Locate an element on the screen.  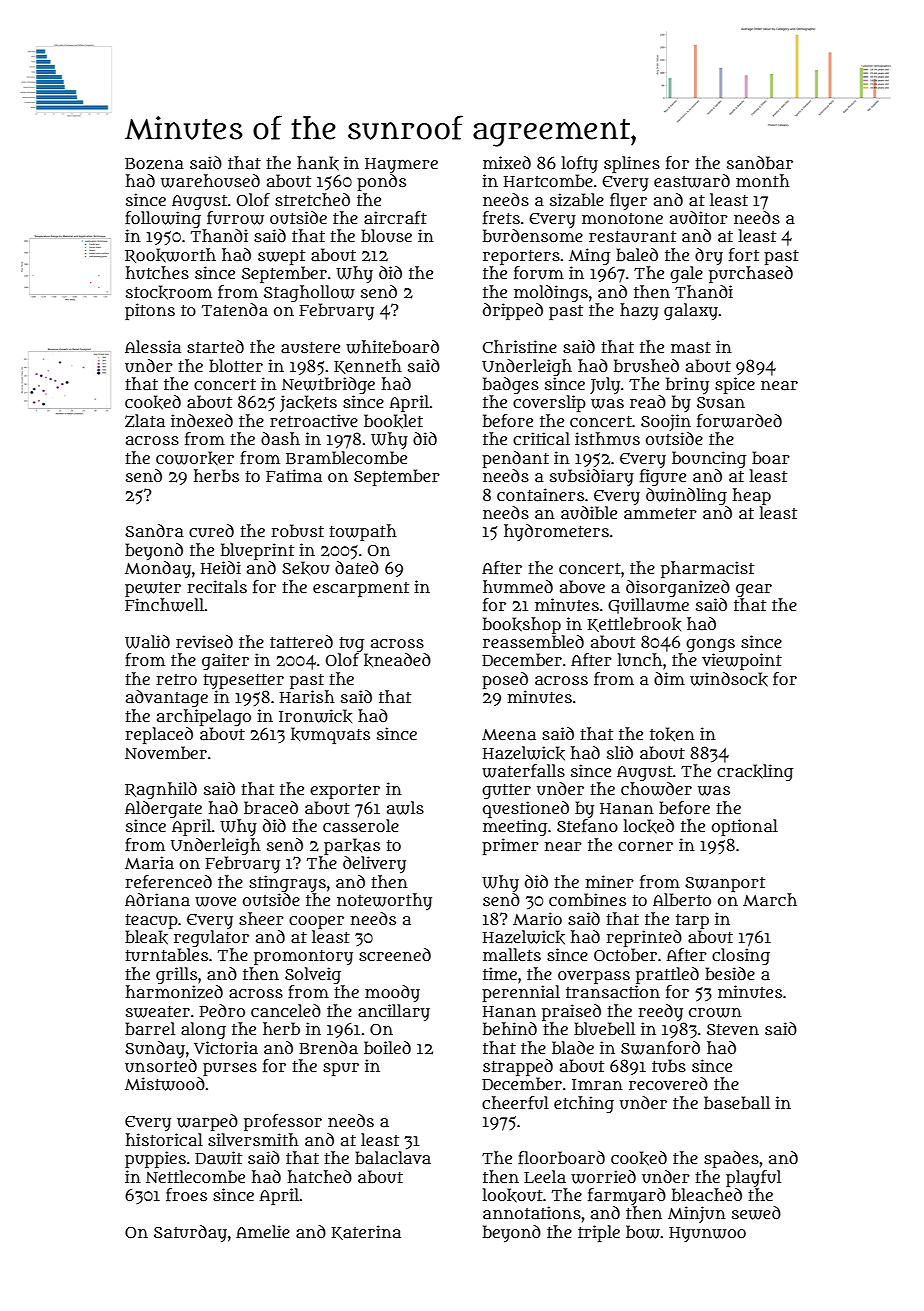
Bramblecombe is located at coordinates (346, 457).
